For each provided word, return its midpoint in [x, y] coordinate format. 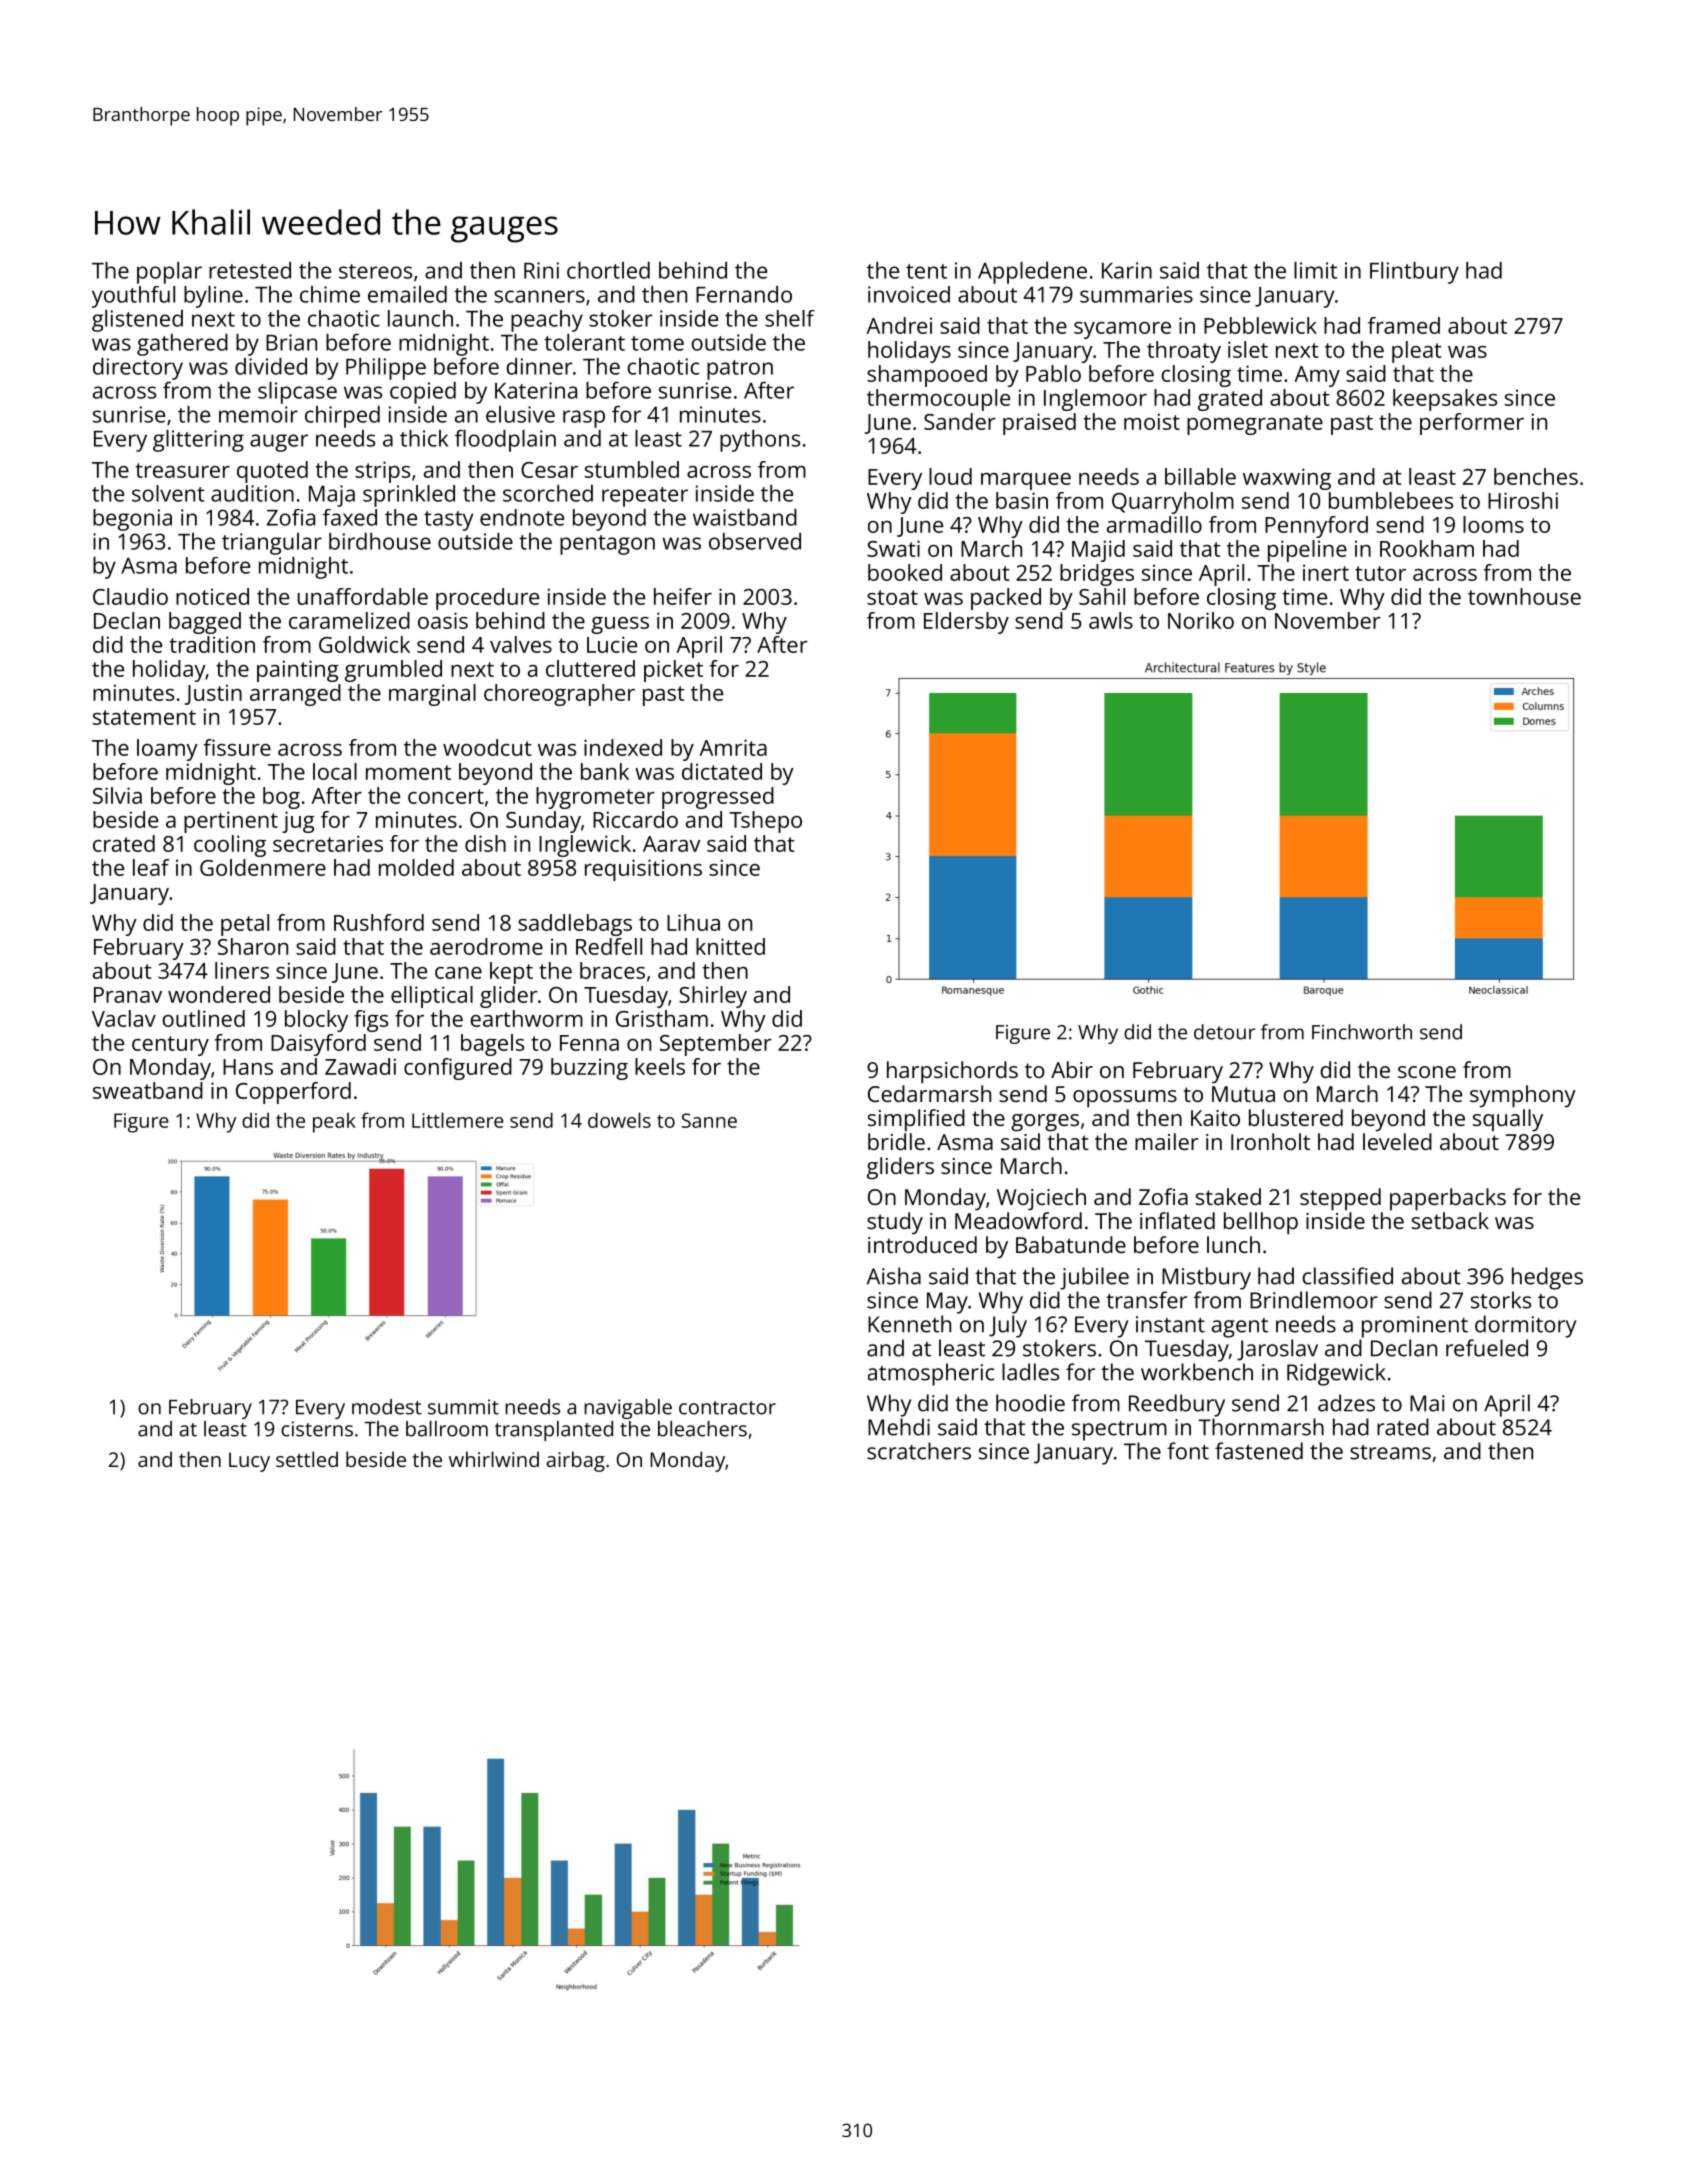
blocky [316, 1021]
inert [1326, 572]
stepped [1340, 1199]
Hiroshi [1523, 500]
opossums [1125, 1099]
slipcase [297, 393]
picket [673, 671]
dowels [619, 1120]
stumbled [632, 469]
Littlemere [458, 1120]
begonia [132, 520]
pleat [1417, 352]
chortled [608, 270]
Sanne [709, 1120]
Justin [213, 694]
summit [463, 1407]
